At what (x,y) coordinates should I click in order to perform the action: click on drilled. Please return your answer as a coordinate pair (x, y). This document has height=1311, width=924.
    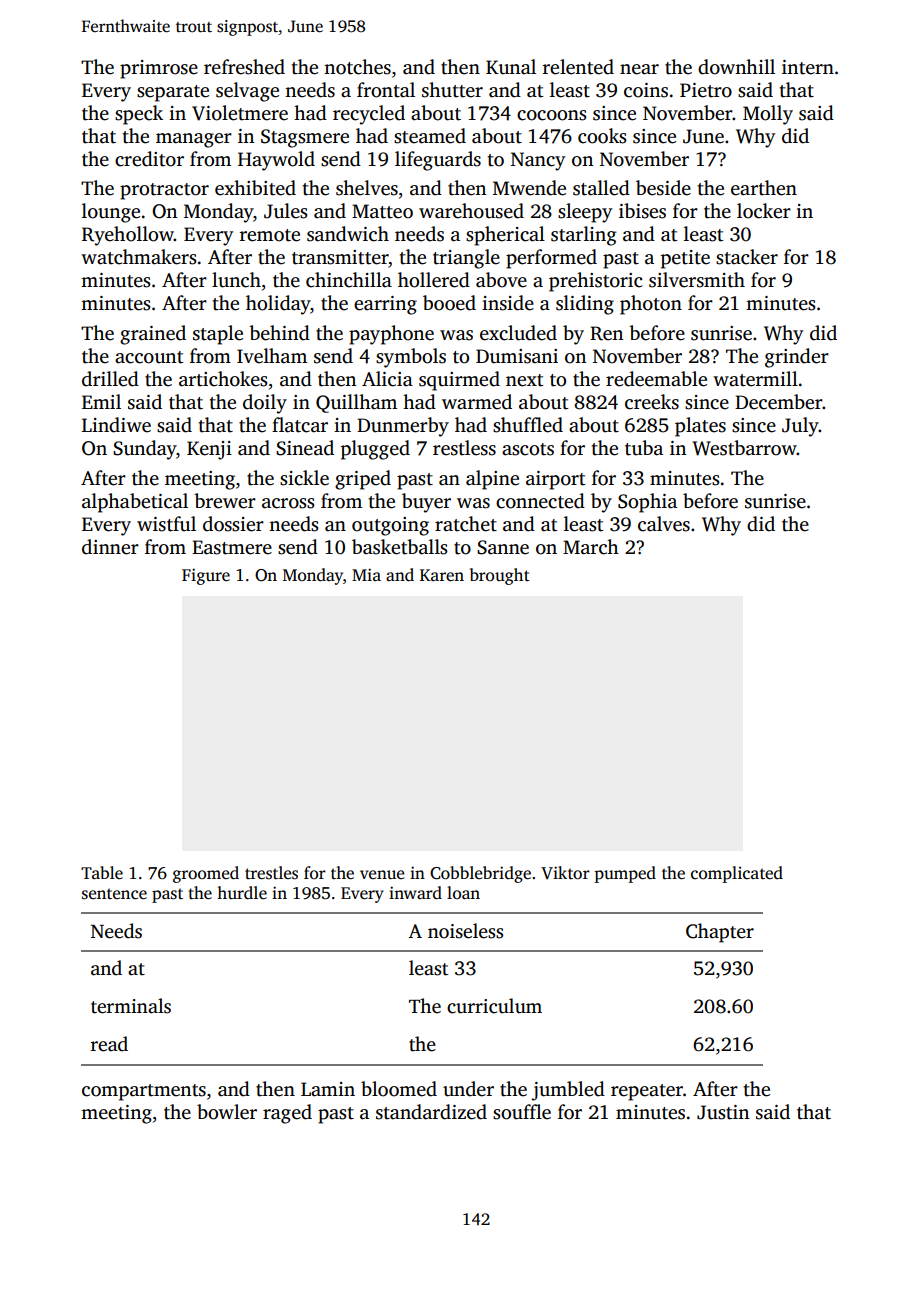
    Looking at the image, I should click on (110, 379).
